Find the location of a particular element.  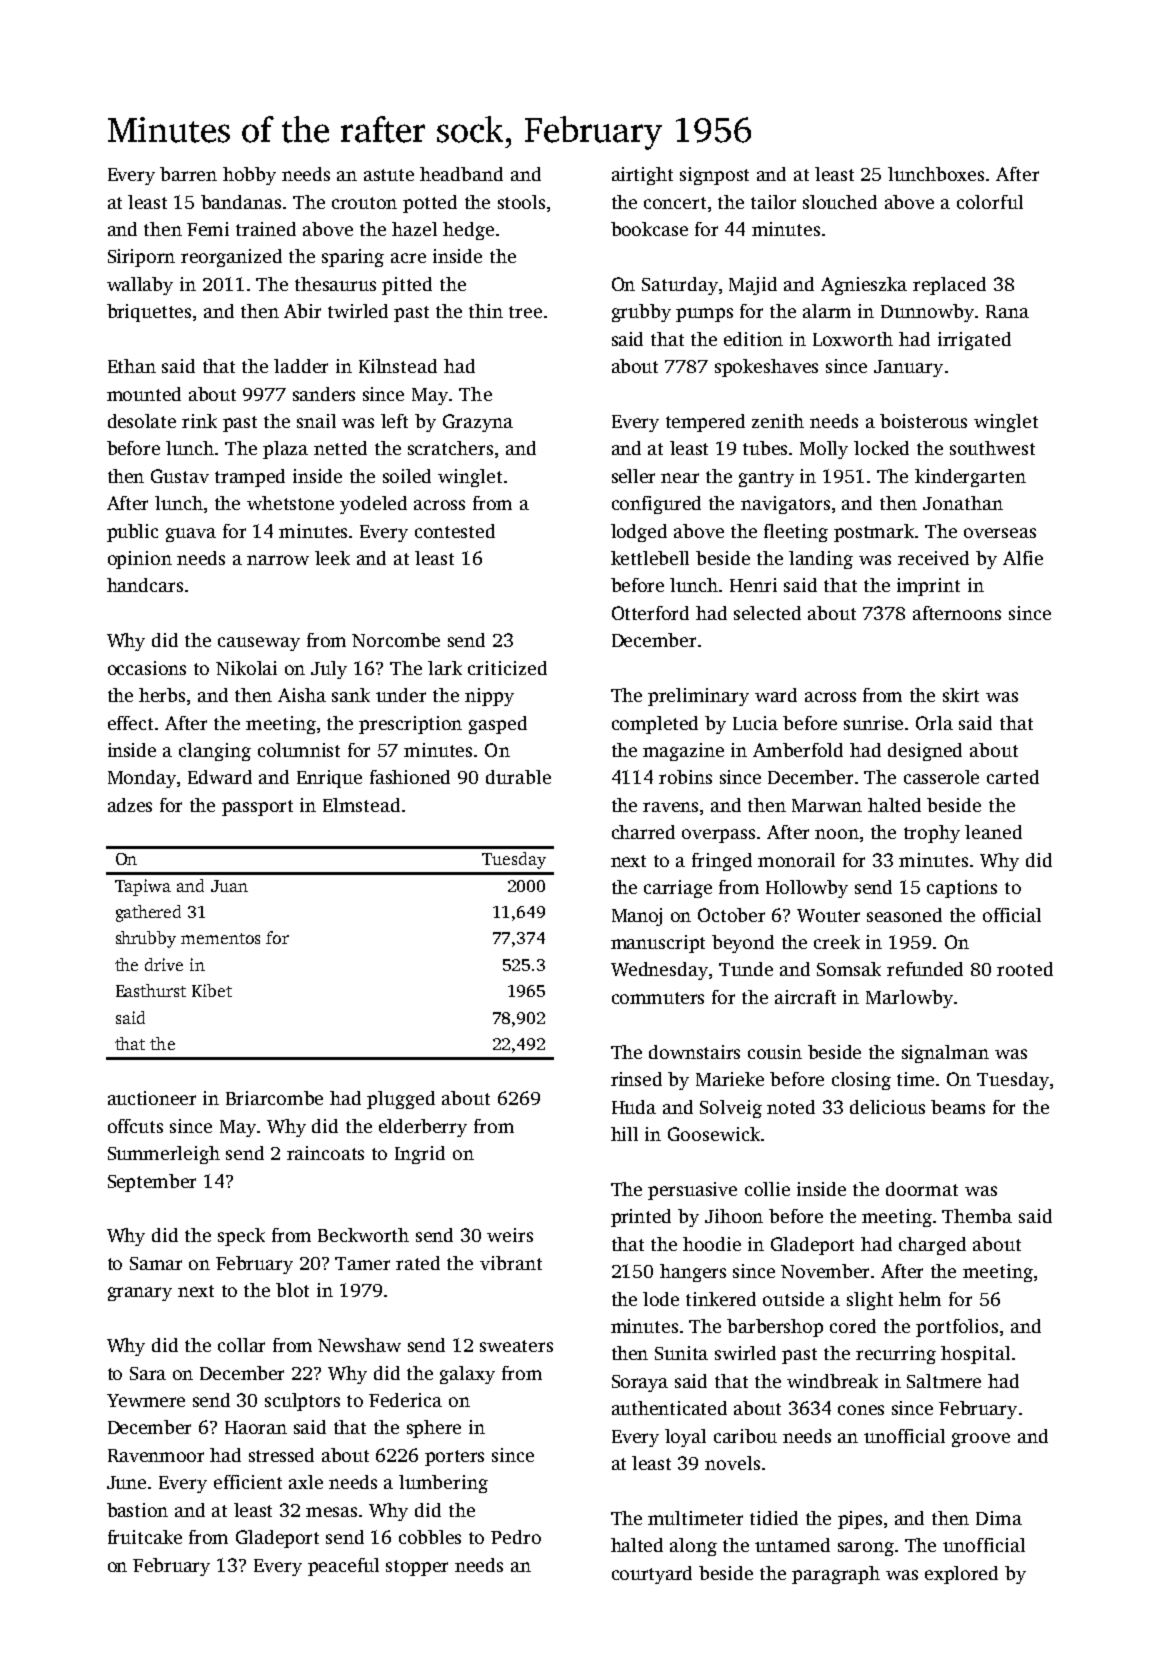

airtight is located at coordinates (642, 176).
